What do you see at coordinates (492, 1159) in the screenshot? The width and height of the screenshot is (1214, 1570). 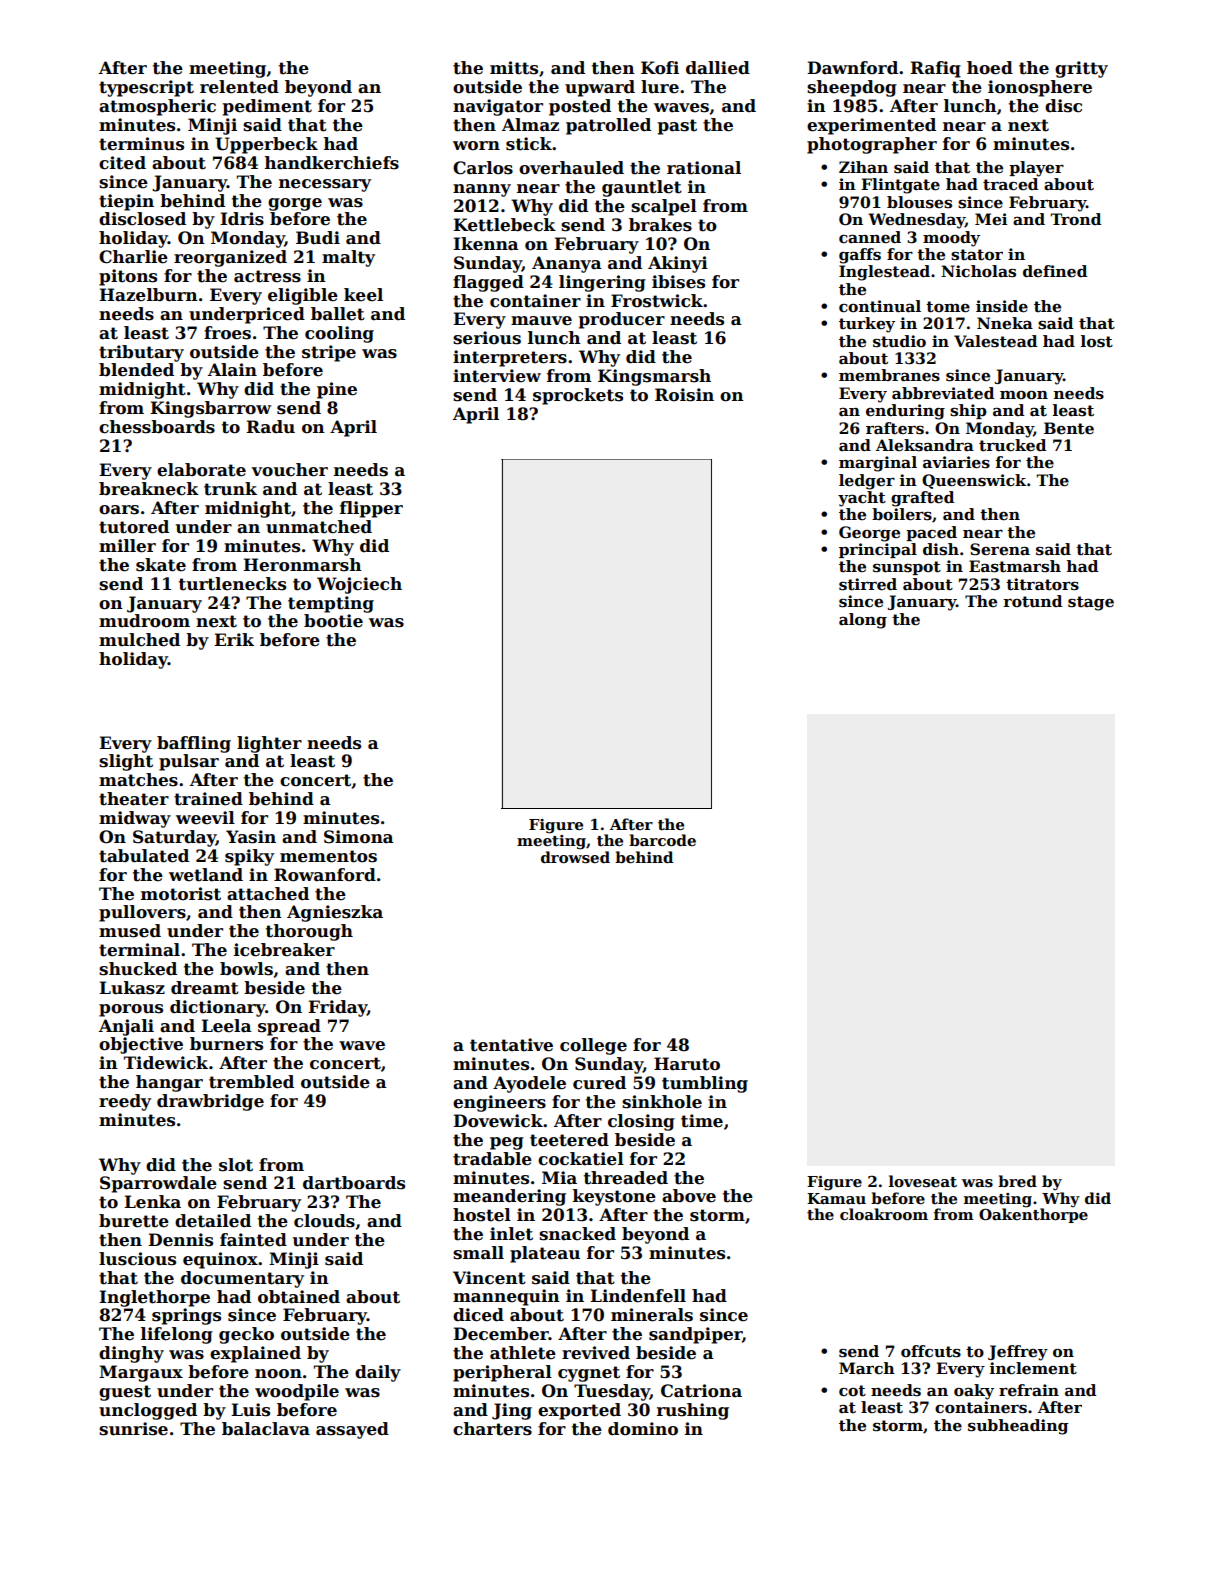 I see `tradable` at bounding box center [492, 1159].
